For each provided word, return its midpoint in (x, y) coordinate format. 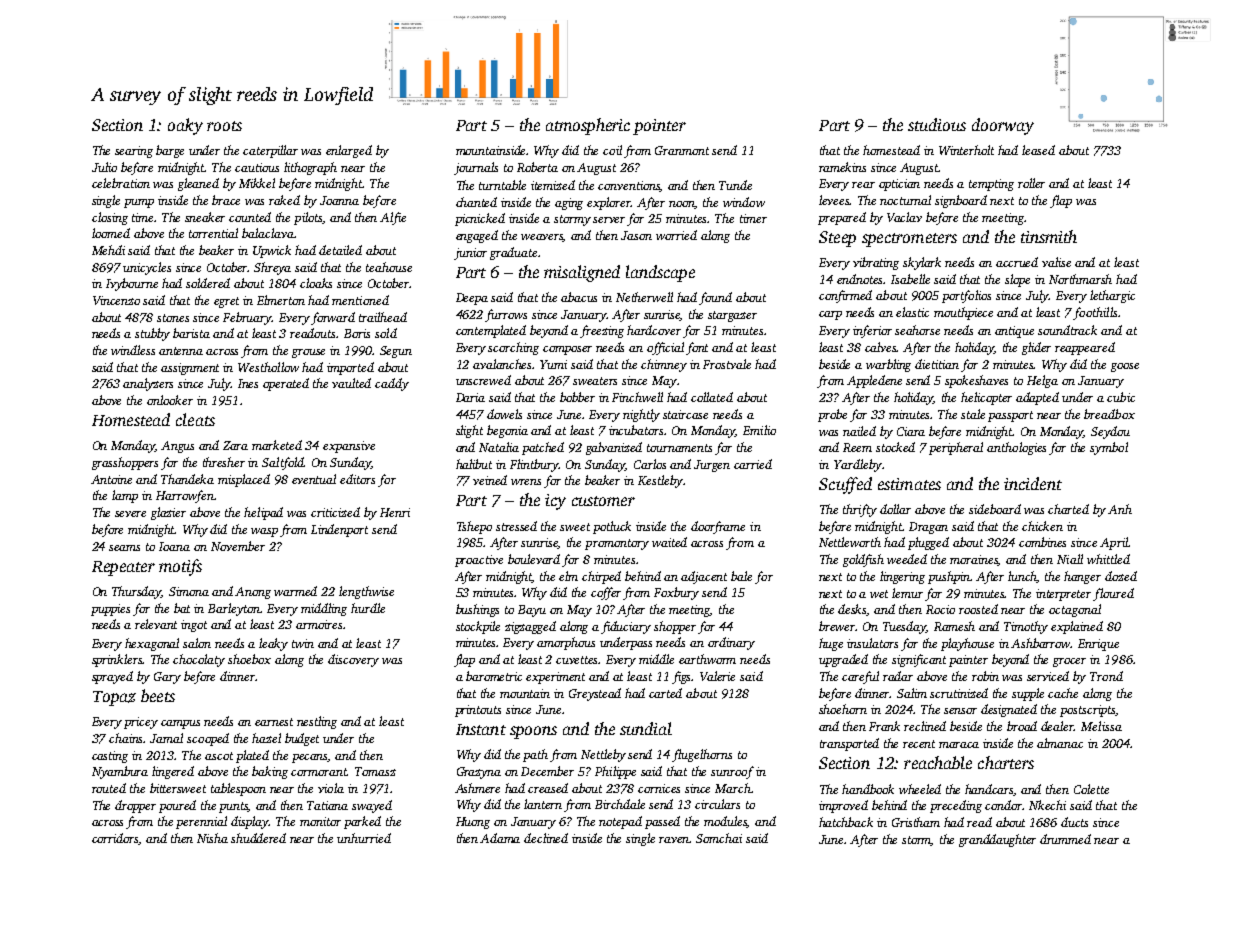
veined (490, 480)
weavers (542, 238)
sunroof (732, 772)
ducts (1074, 822)
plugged (928, 543)
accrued (1017, 262)
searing (134, 152)
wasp (264, 532)
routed (109, 788)
